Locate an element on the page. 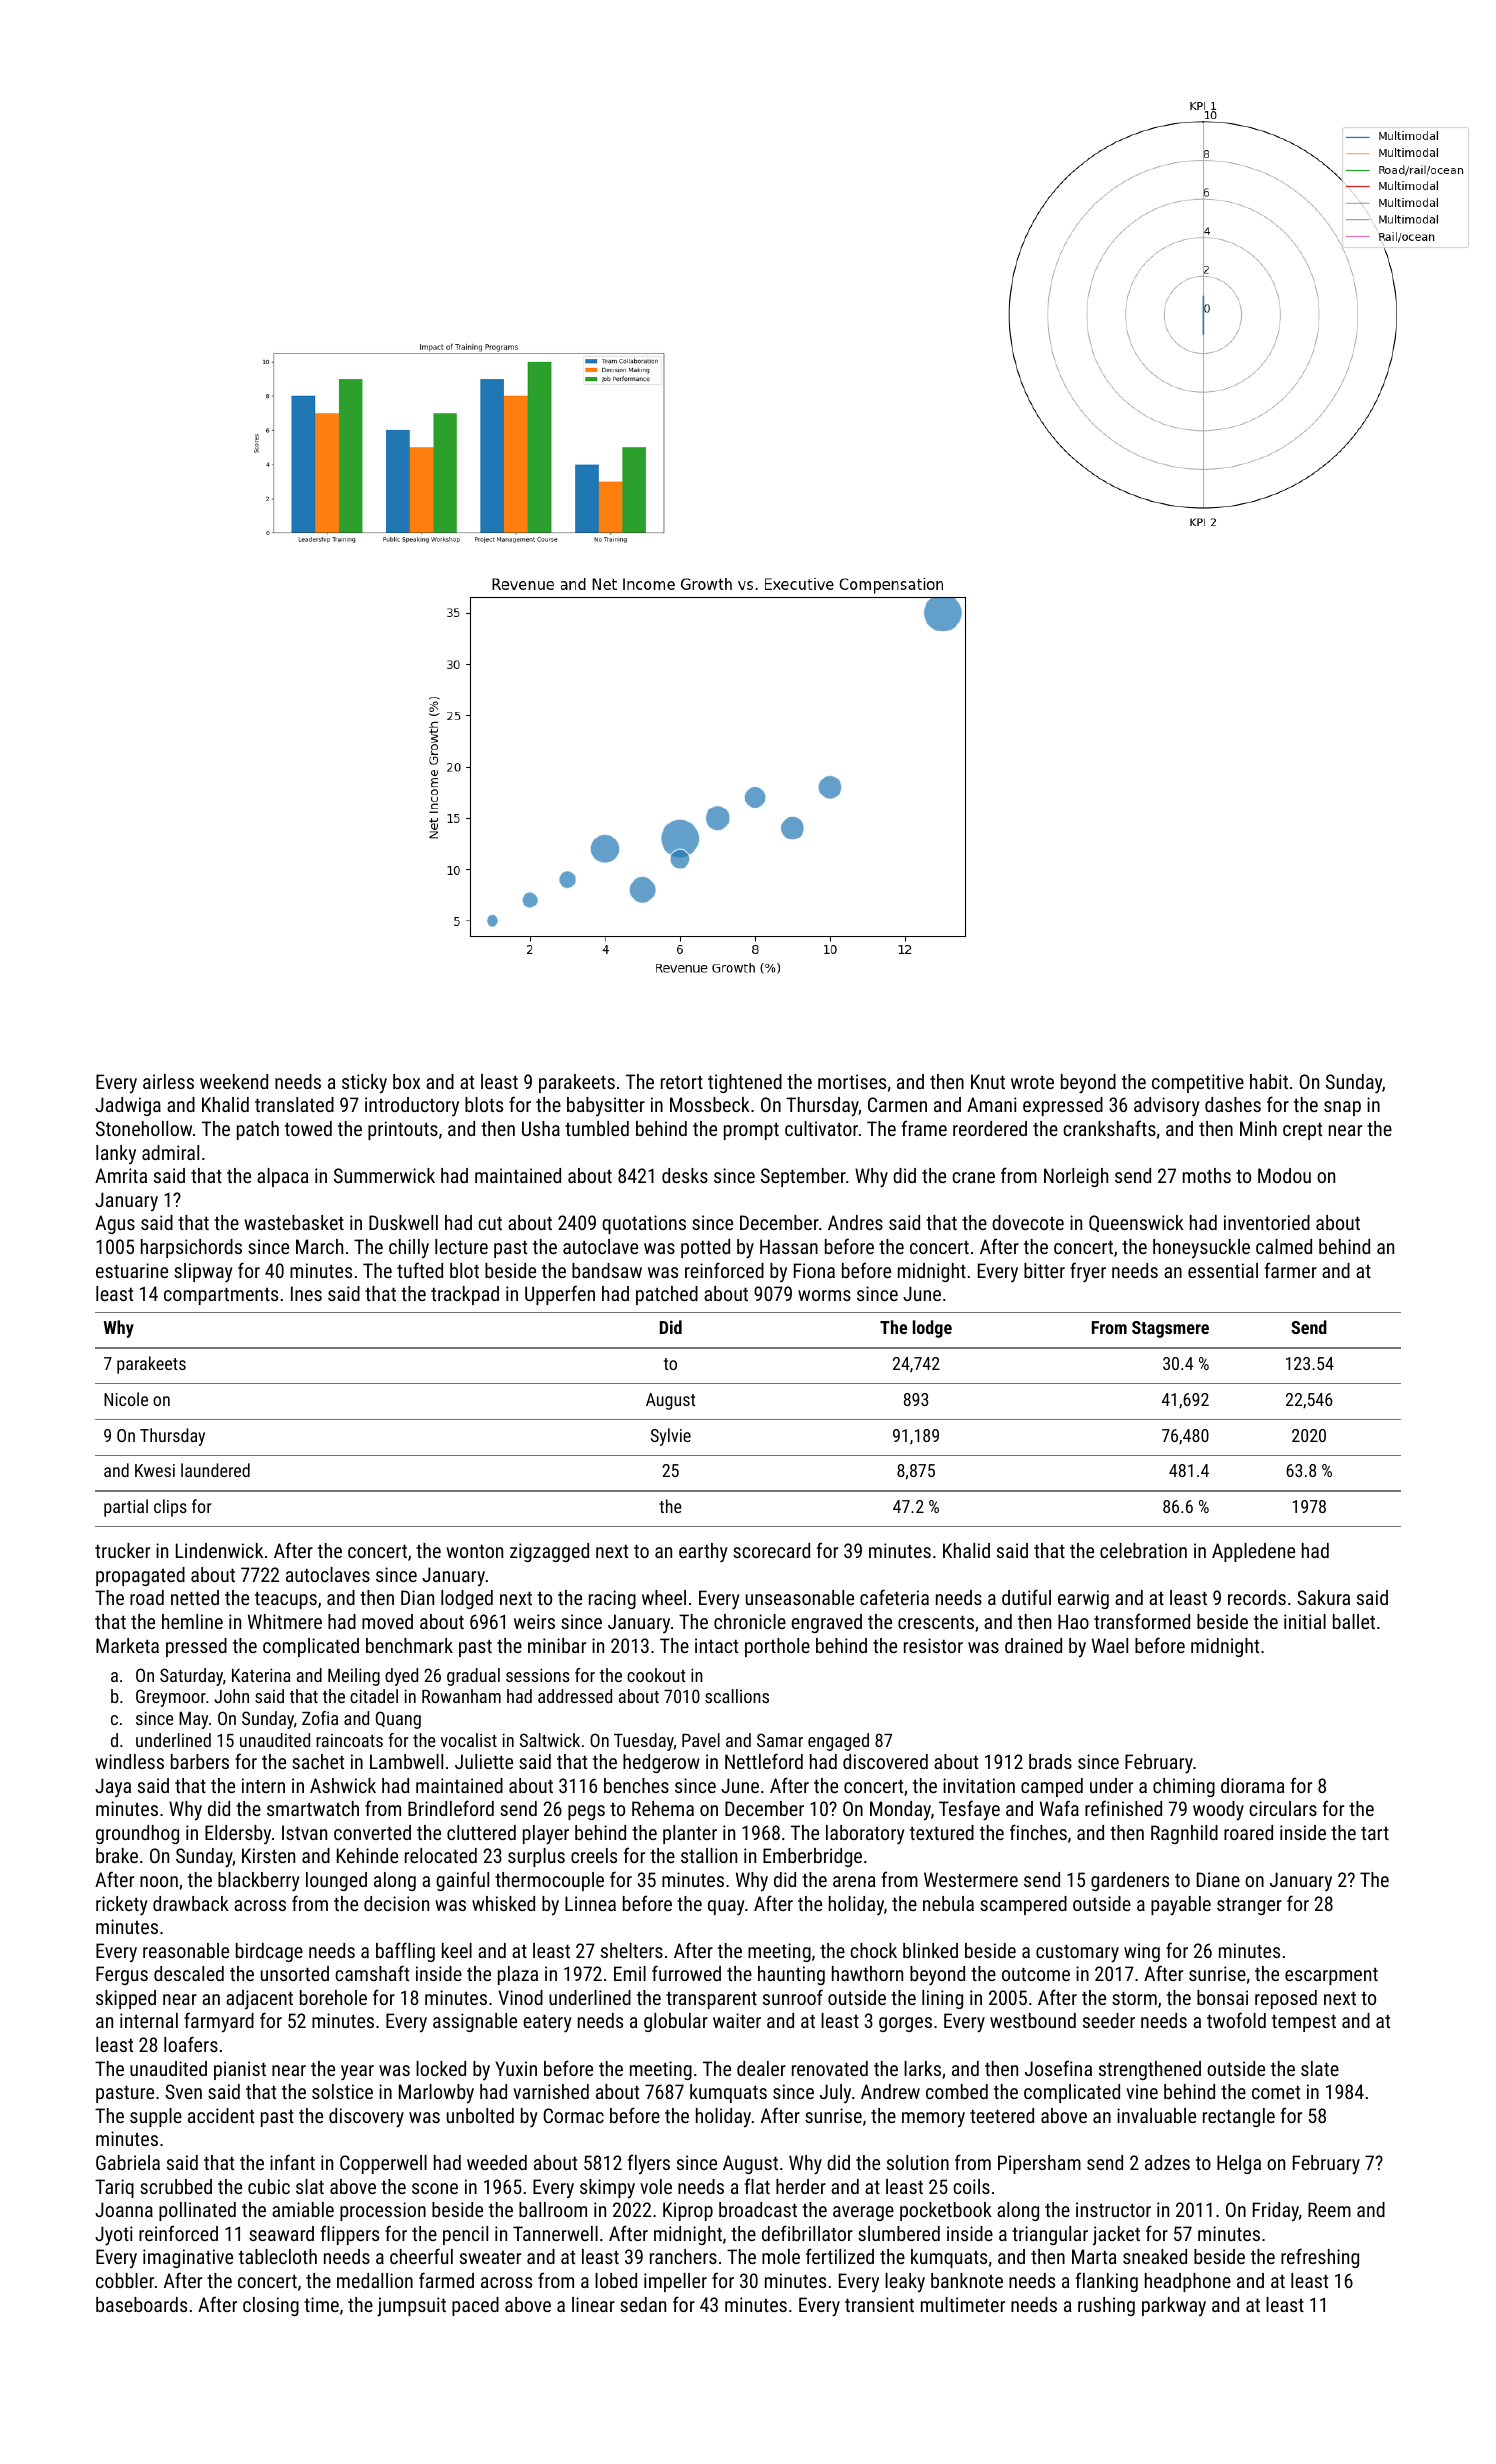 This document has height=2464, width=1496. racing is located at coordinates (612, 1599).
